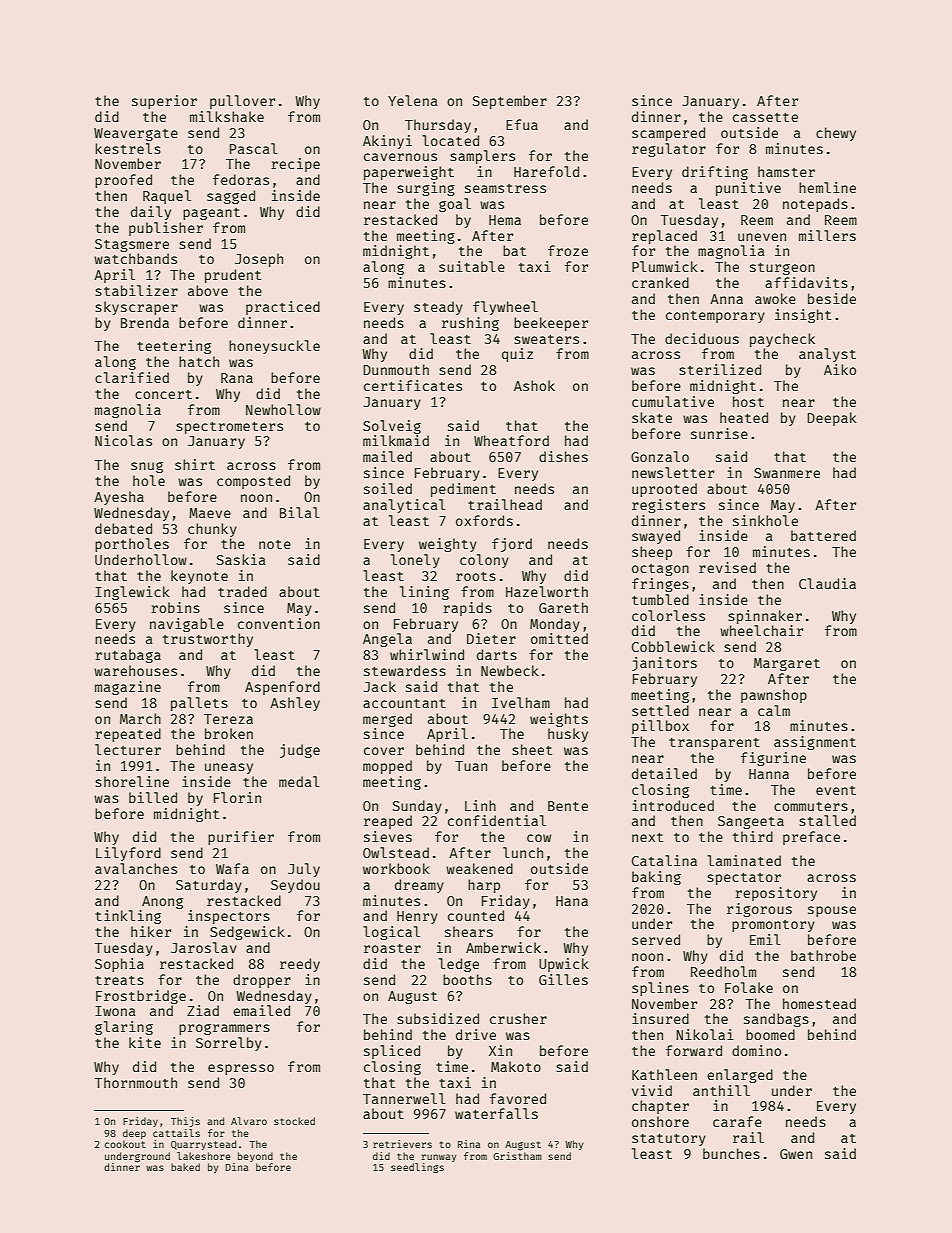 Image resolution: width=952 pixels, height=1233 pixels. What do you see at coordinates (559, 638) in the screenshot?
I see `omitted` at bounding box center [559, 638].
